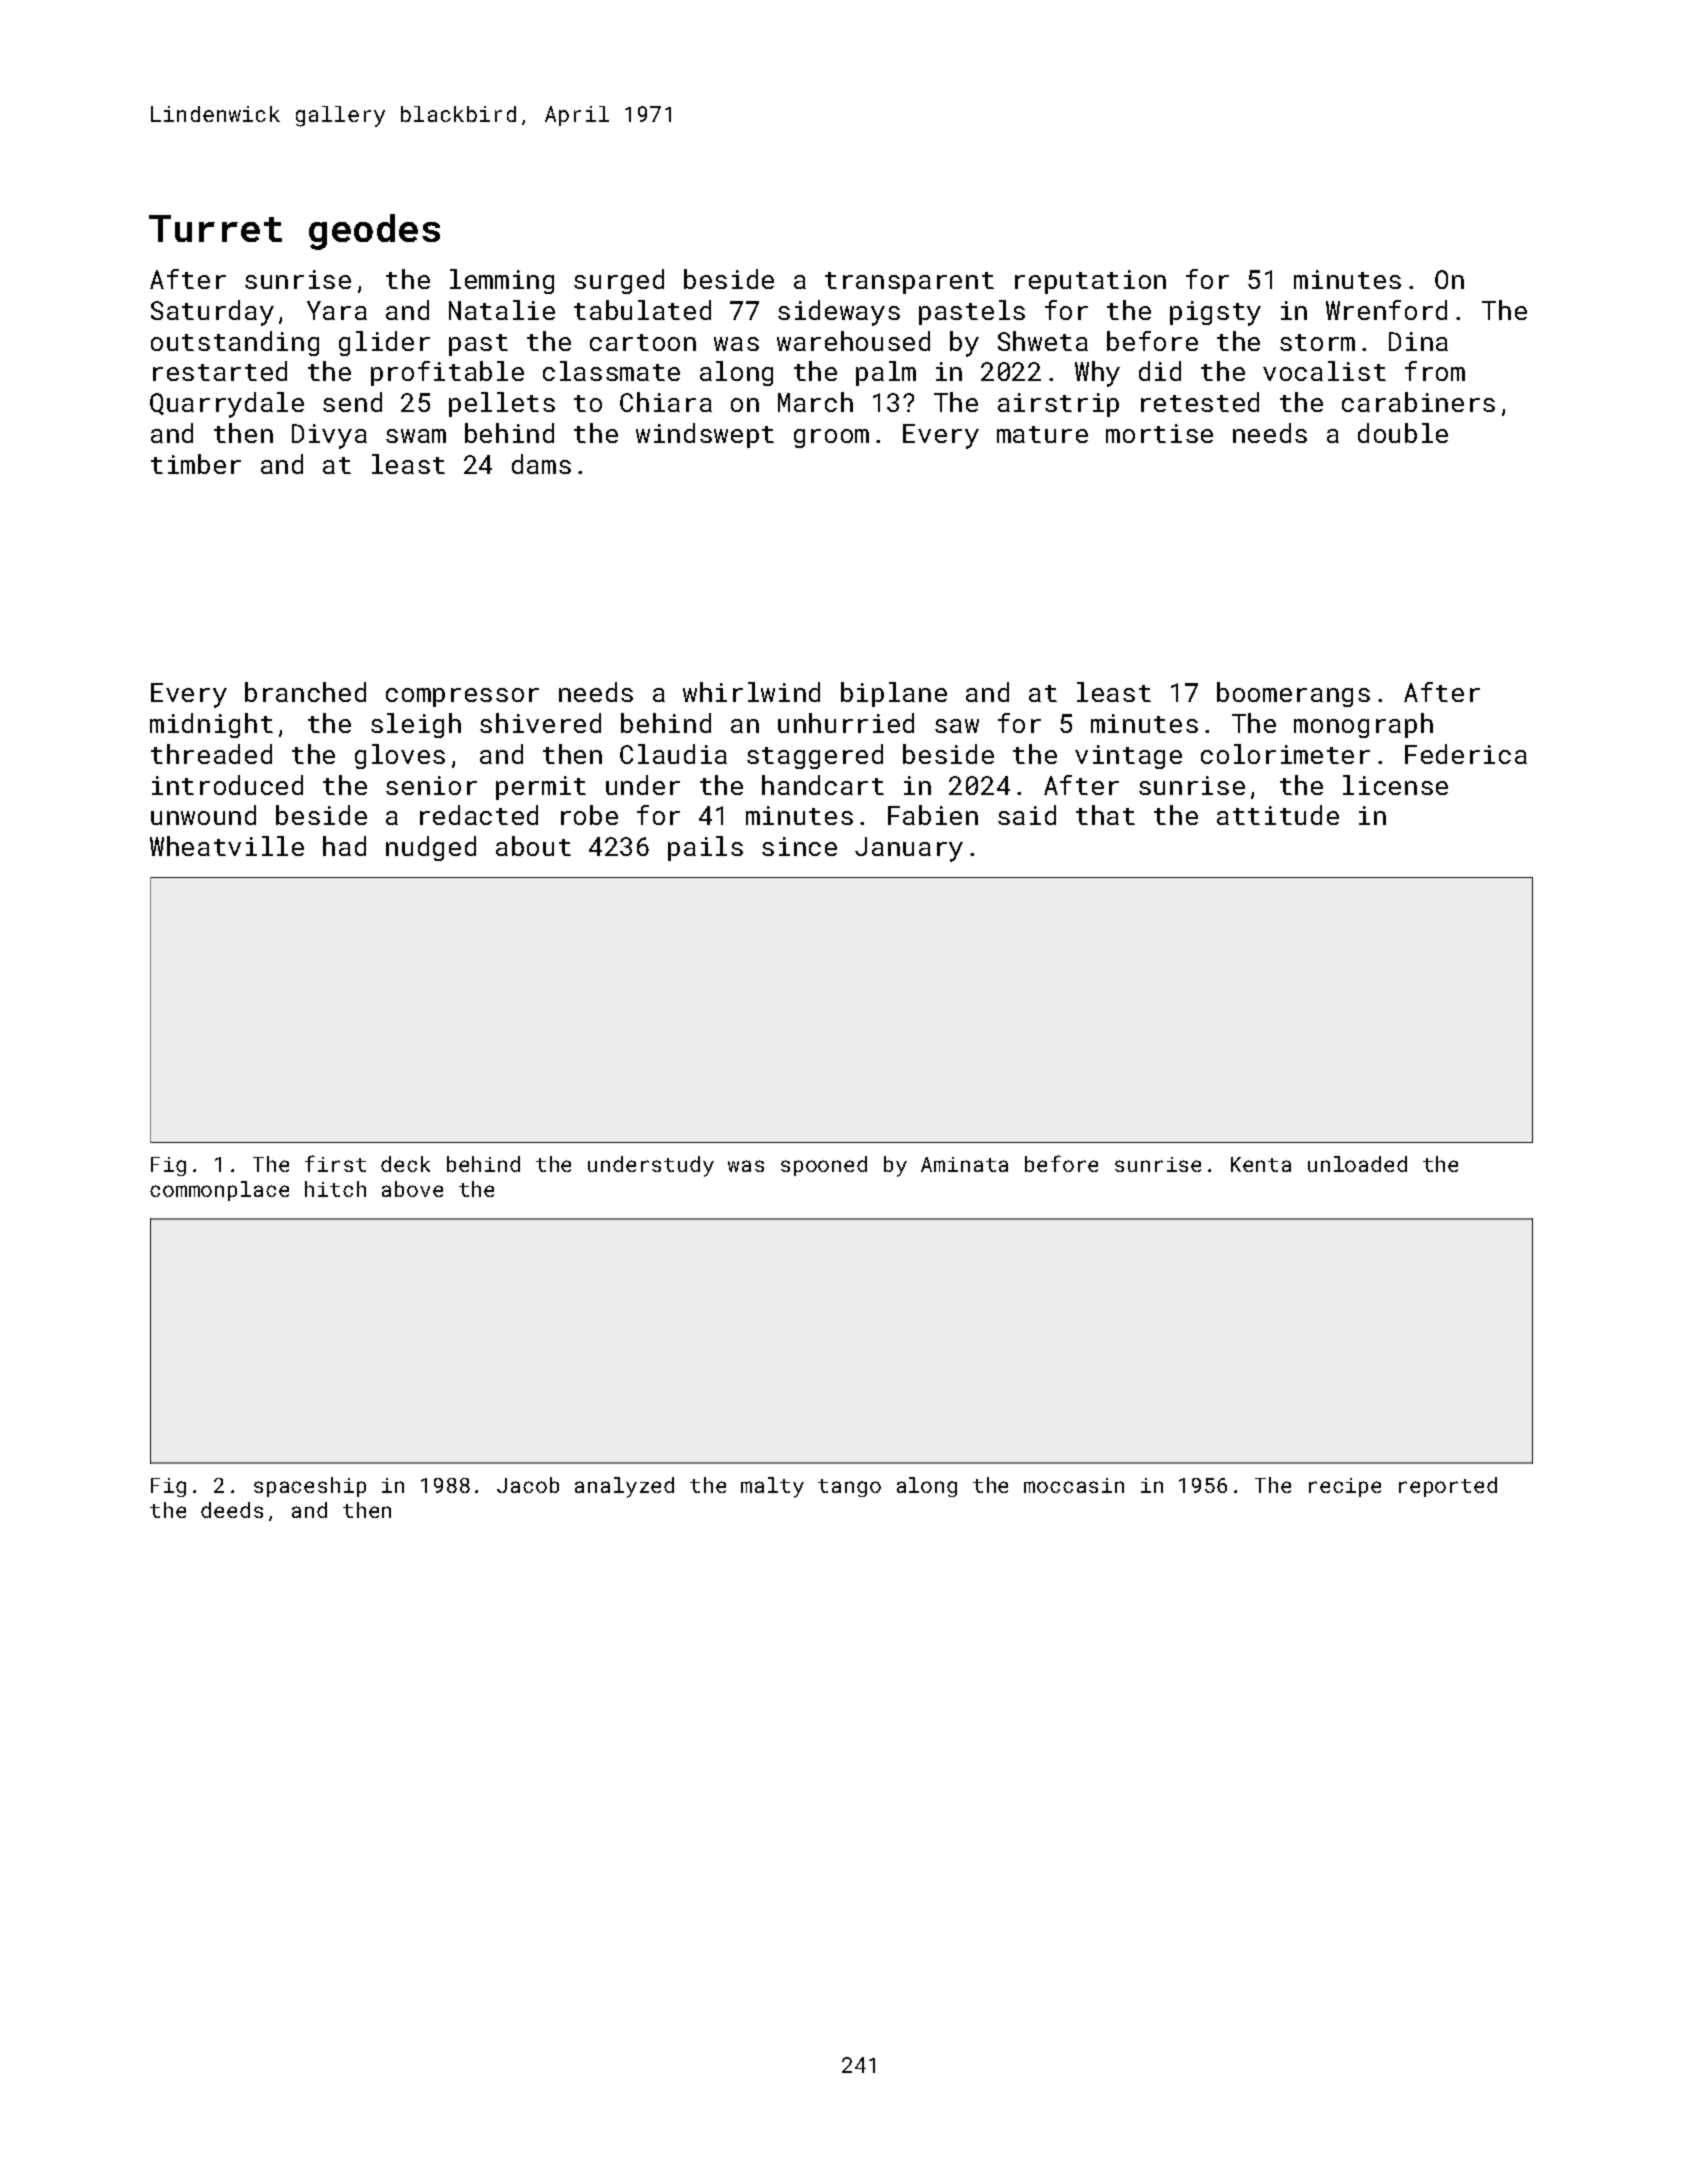 Image resolution: width=1683 pixels, height=2178 pixels. What do you see at coordinates (886, 373) in the page?
I see `palm` at bounding box center [886, 373].
